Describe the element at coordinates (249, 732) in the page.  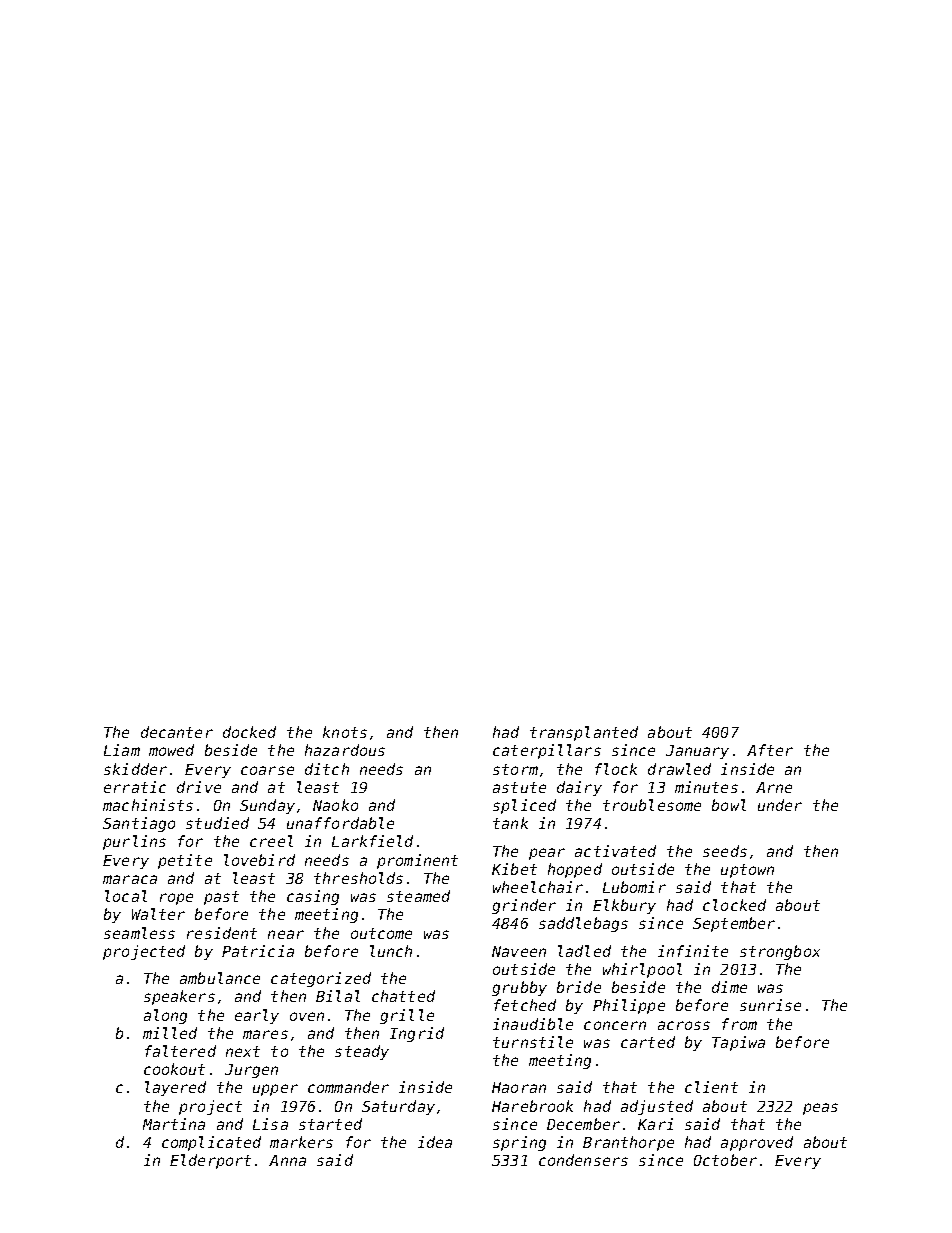
I see `docked` at that location.
